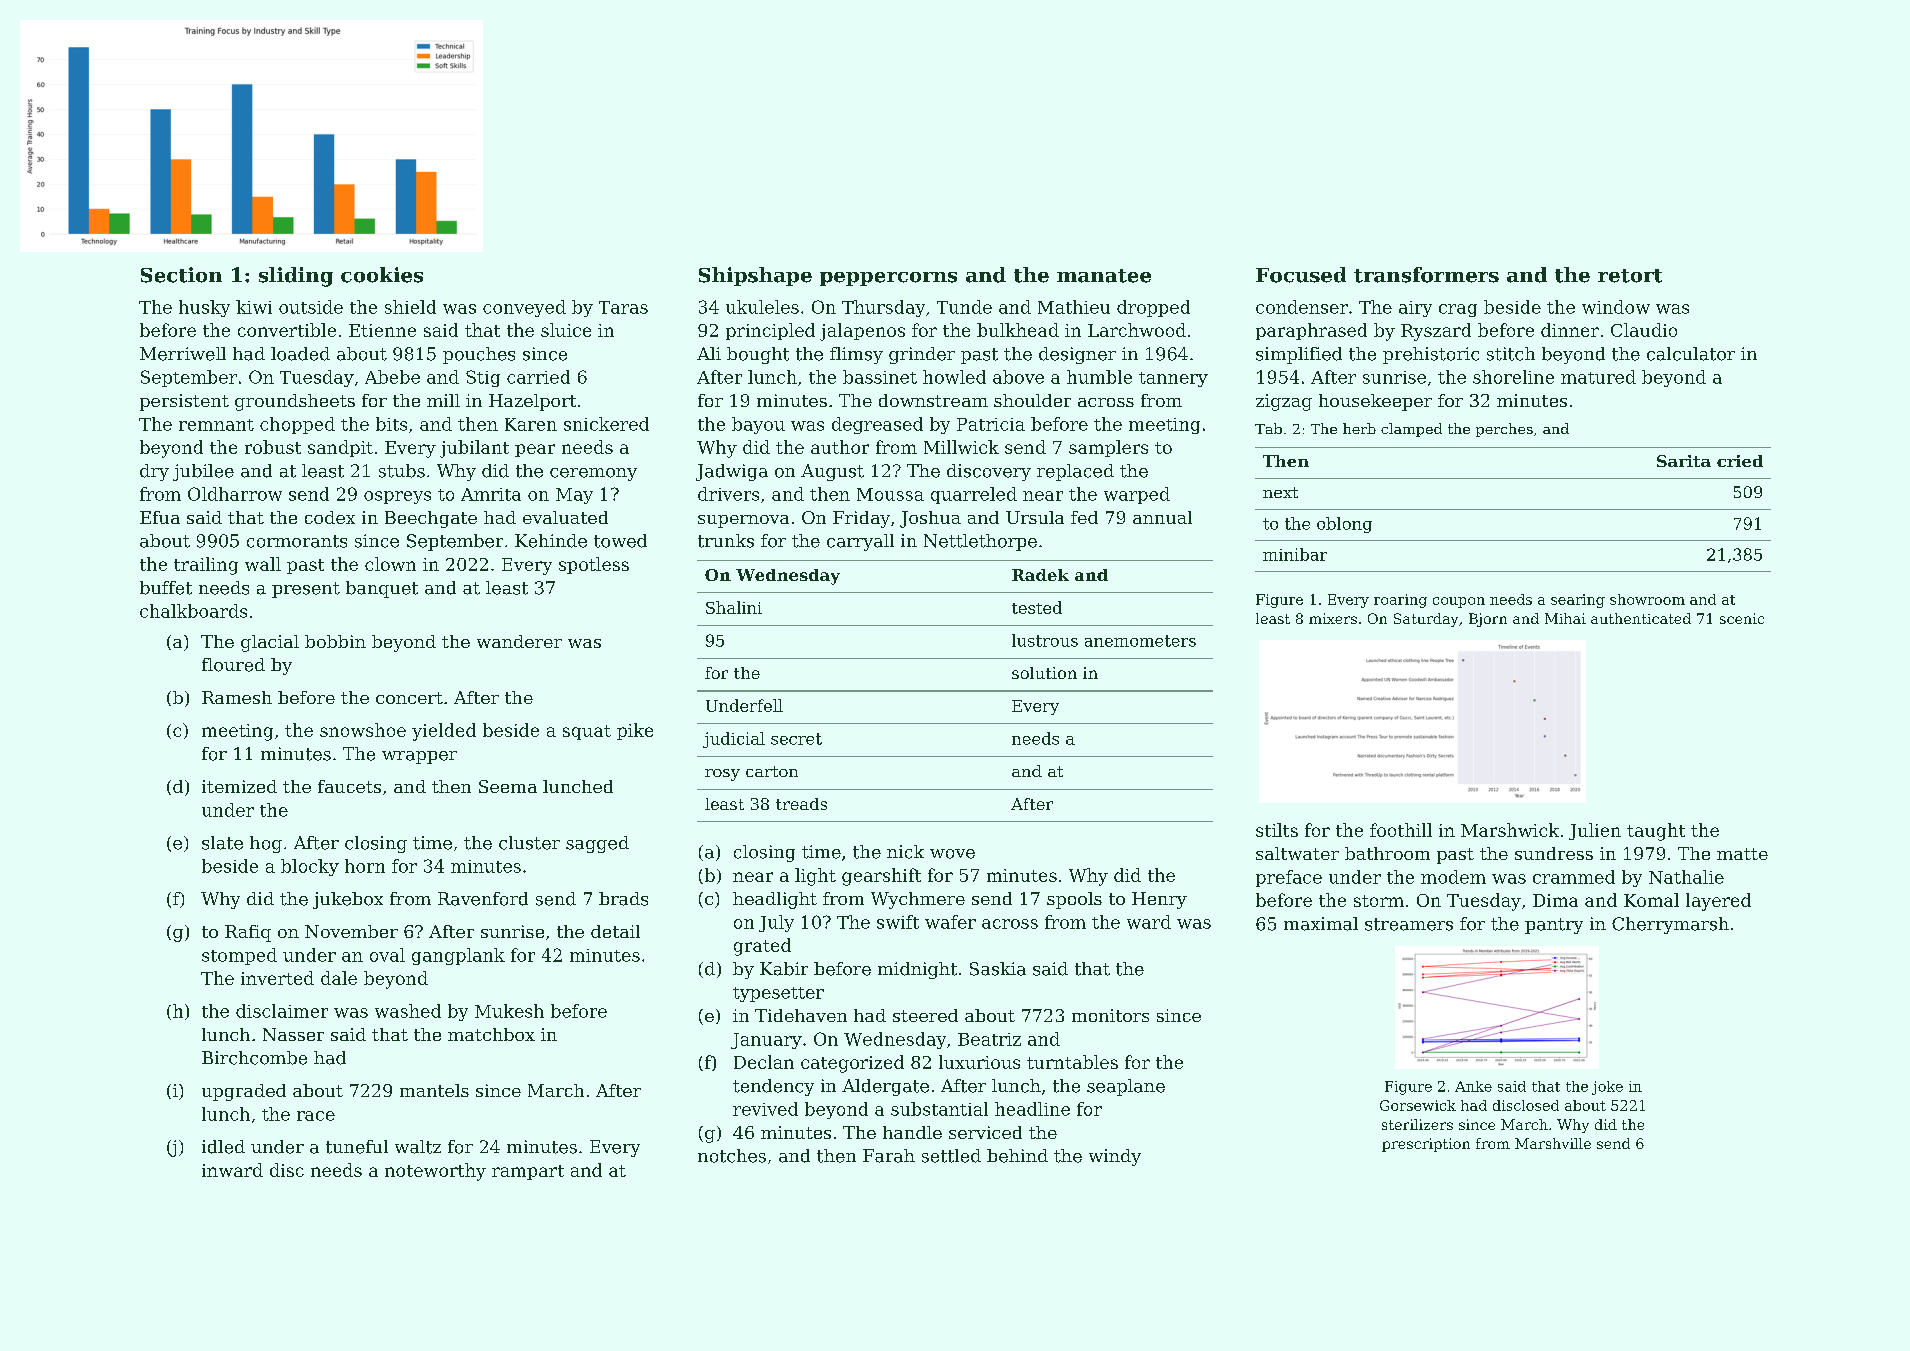  What do you see at coordinates (734, 740) in the screenshot?
I see `judicial` at bounding box center [734, 740].
